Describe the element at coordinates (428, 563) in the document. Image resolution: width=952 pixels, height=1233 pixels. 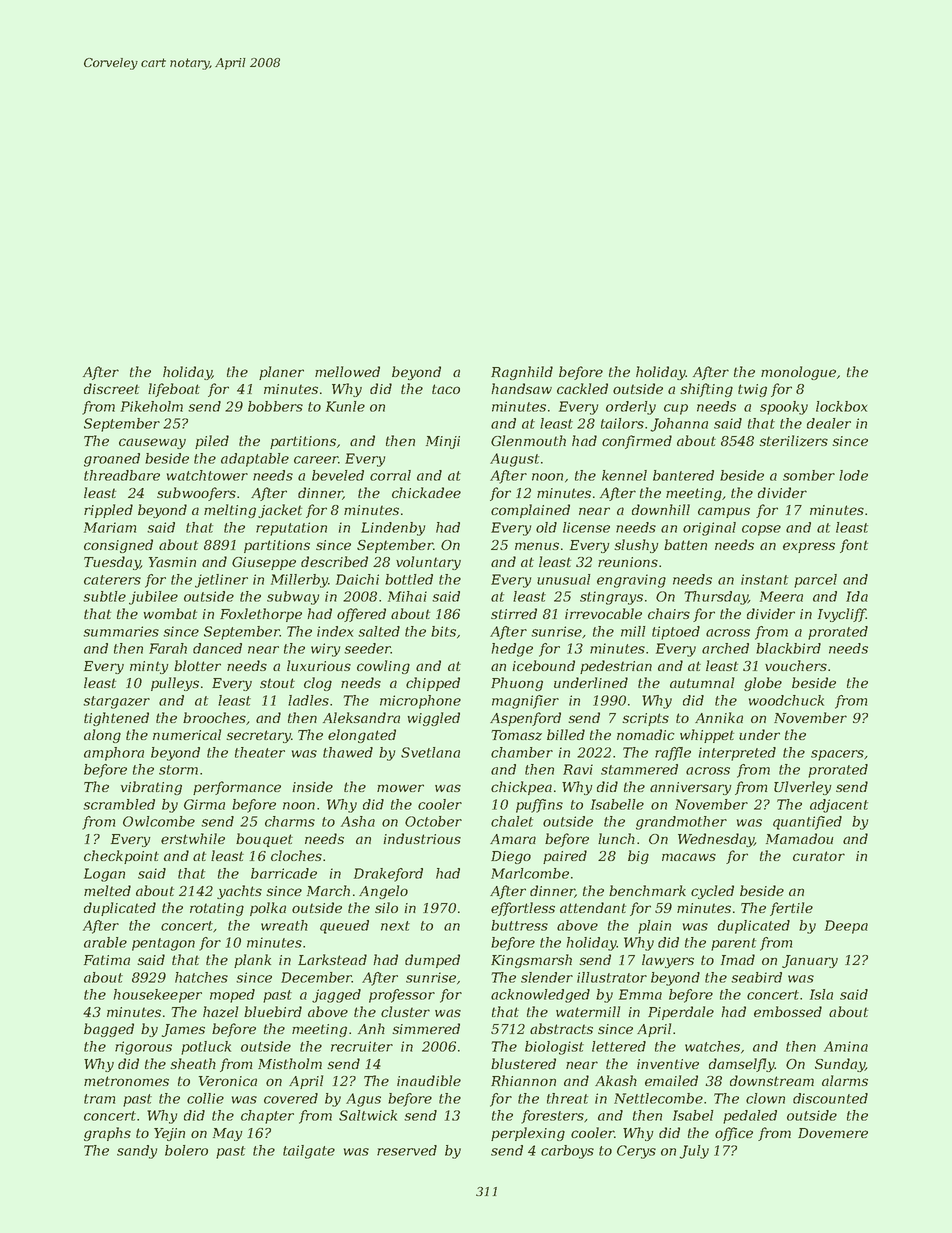
I see `voluntary` at that location.
